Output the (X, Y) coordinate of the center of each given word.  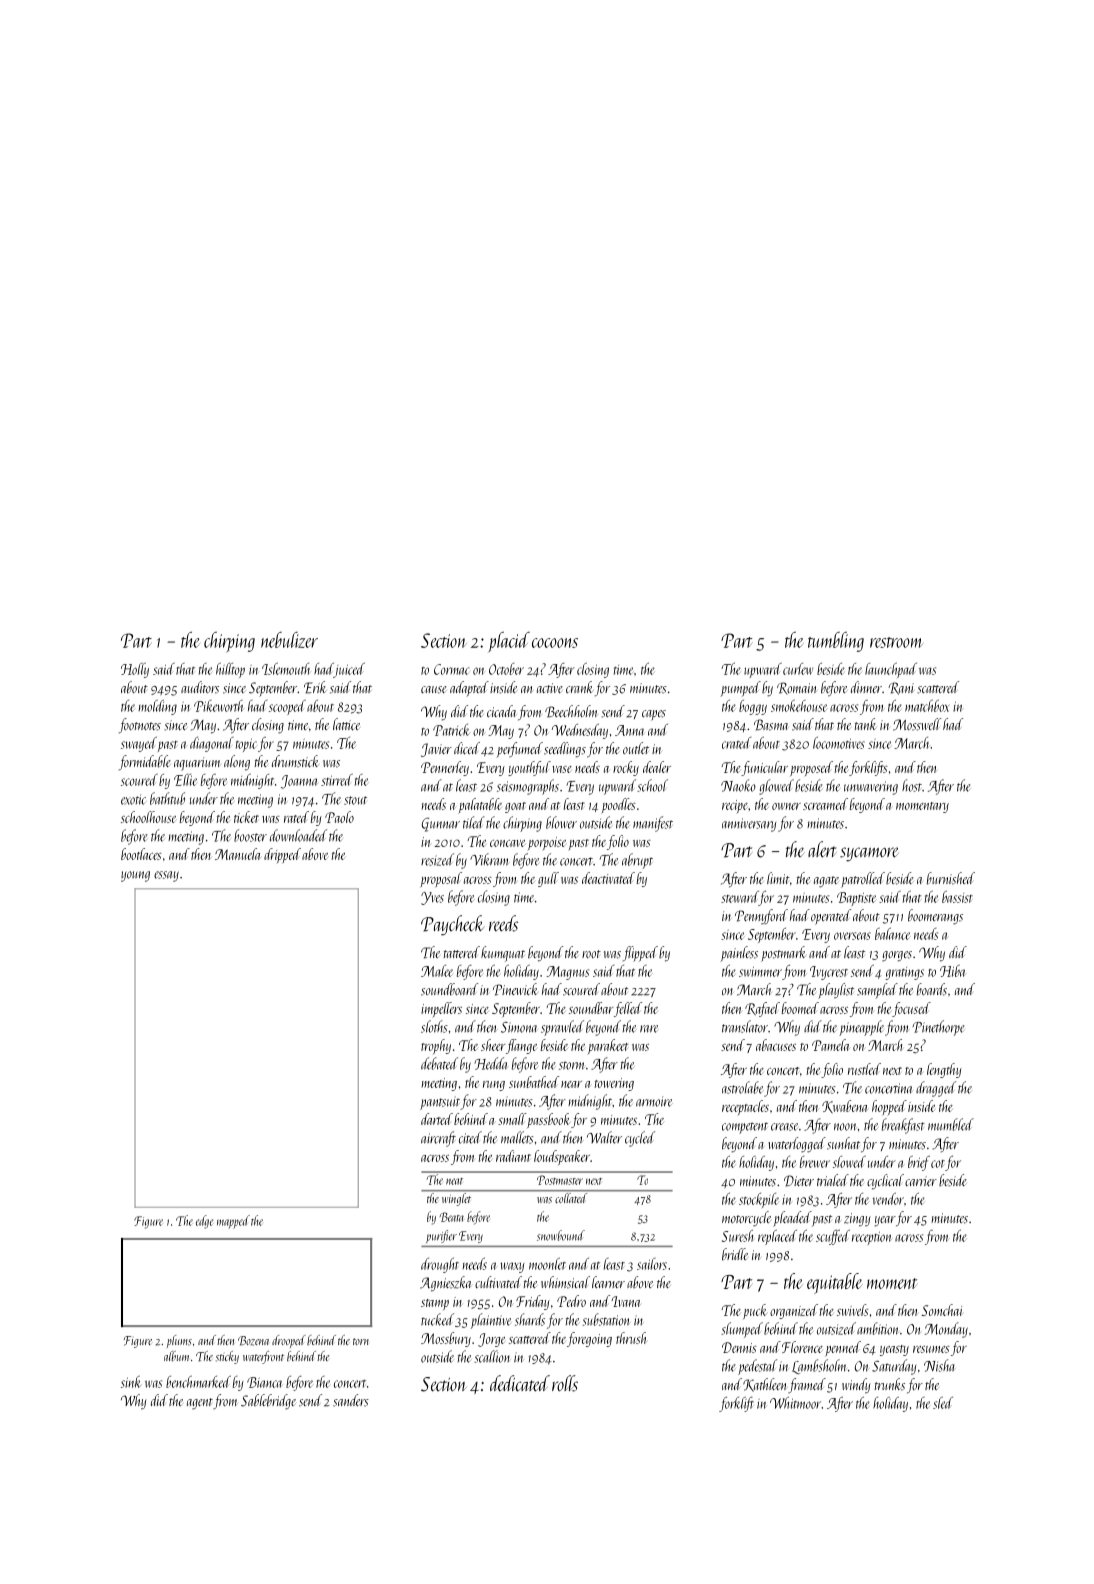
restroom (896, 642)
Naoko (738, 785)
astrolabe (742, 1087)
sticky (227, 1357)
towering (614, 1084)
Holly (135, 670)
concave (507, 843)
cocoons (555, 643)
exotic (133, 800)
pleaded (792, 1219)
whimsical (565, 1282)
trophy (436, 1046)
